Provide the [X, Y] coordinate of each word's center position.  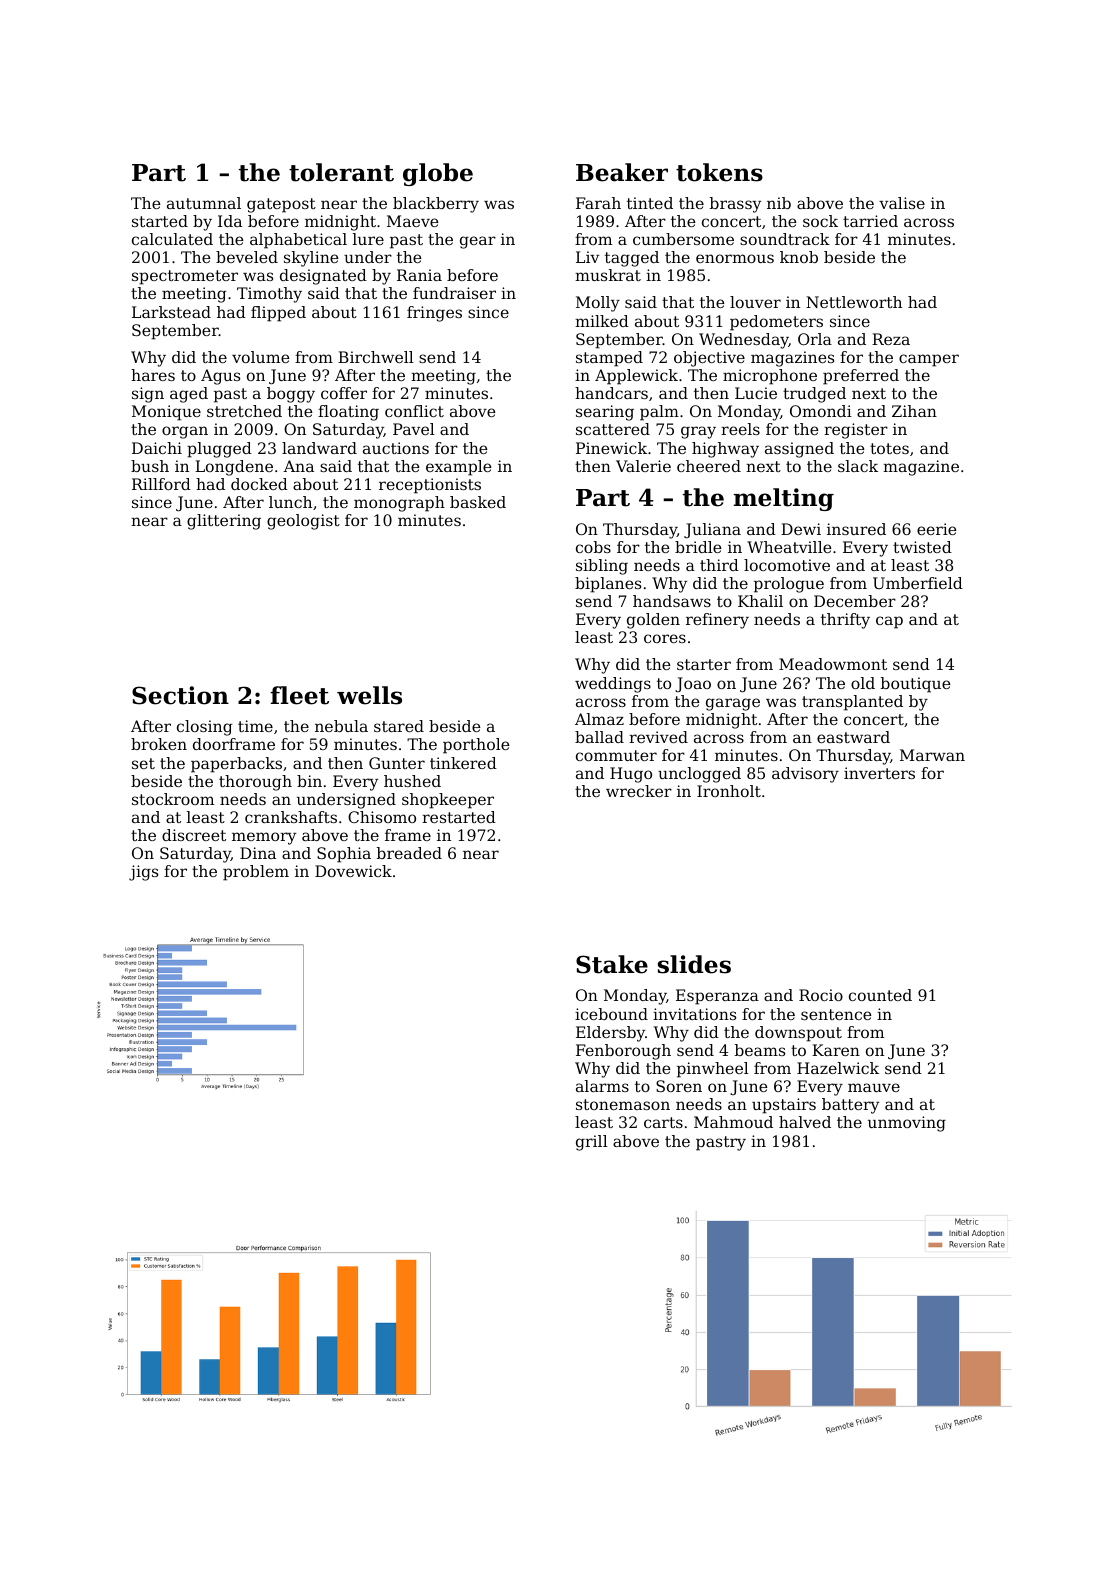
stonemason [623, 1104]
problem [256, 873]
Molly [598, 304]
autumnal [204, 203]
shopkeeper [448, 801]
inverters [879, 773]
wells [369, 695]
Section [180, 695]
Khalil [760, 601]
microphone [770, 377]
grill [592, 1143]
